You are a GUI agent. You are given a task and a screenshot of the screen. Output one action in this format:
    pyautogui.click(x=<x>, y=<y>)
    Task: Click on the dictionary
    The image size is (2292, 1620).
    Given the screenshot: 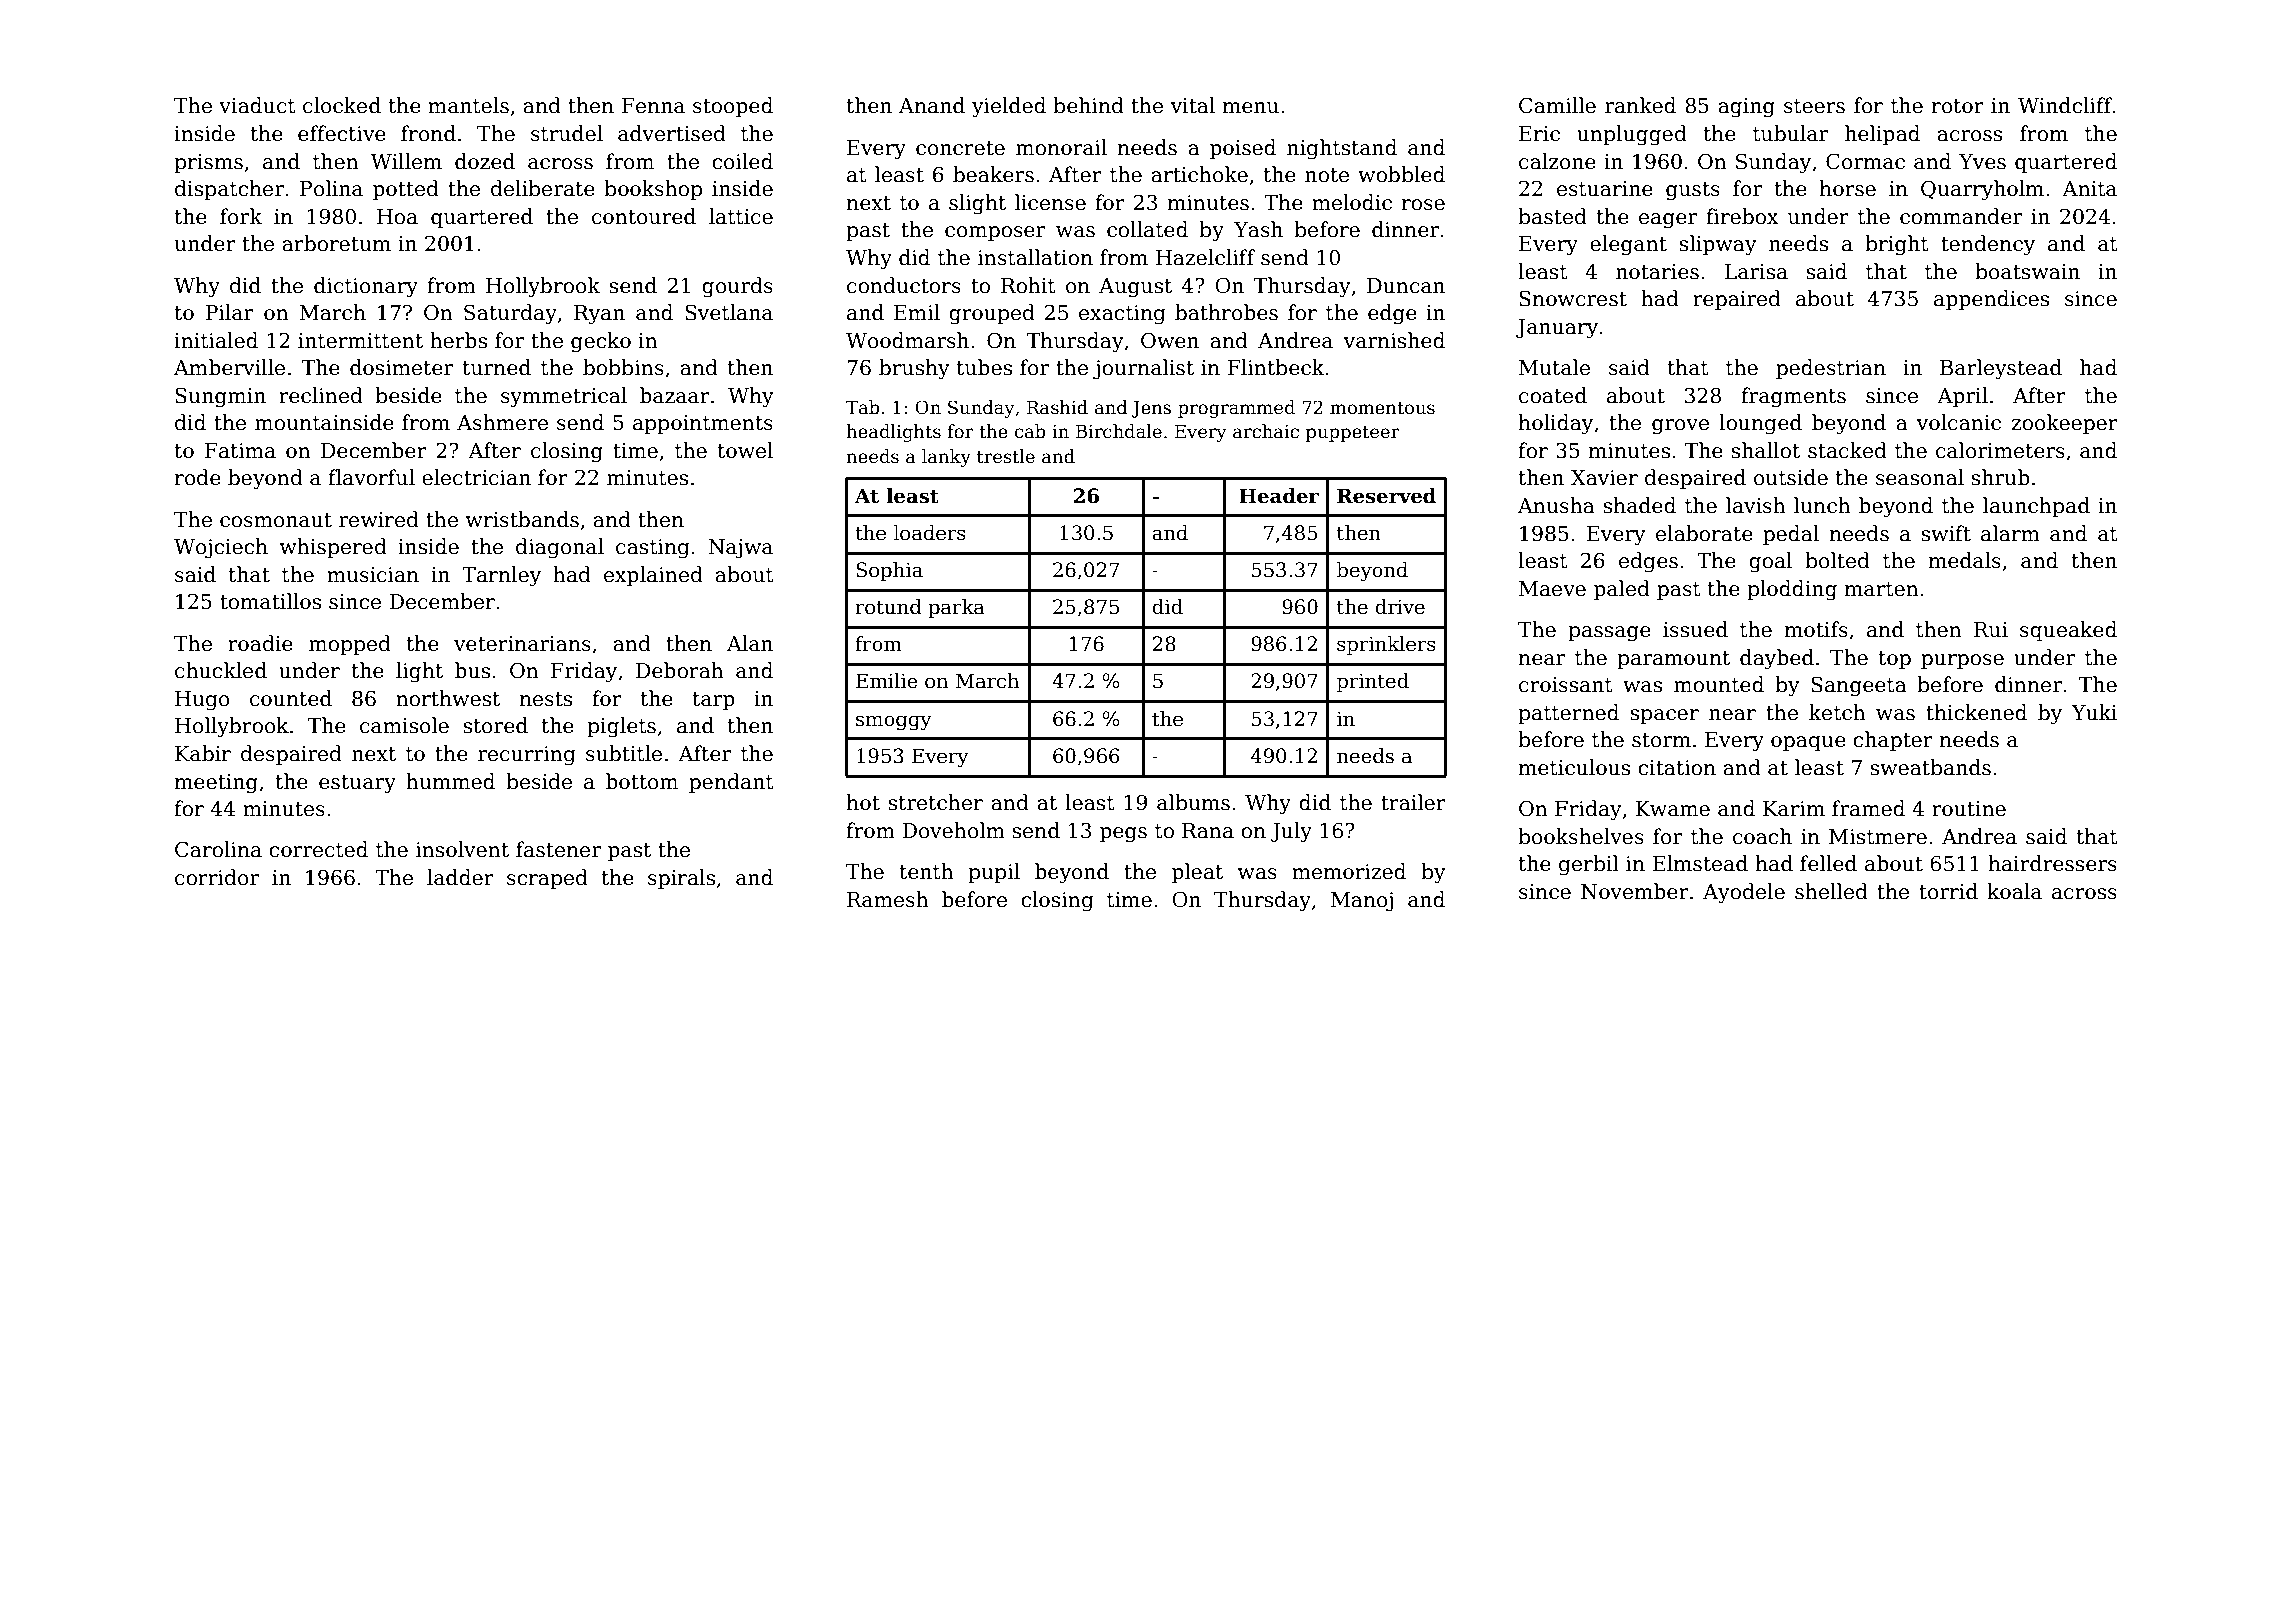 What is the action you would take?
    pyautogui.click(x=366, y=287)
